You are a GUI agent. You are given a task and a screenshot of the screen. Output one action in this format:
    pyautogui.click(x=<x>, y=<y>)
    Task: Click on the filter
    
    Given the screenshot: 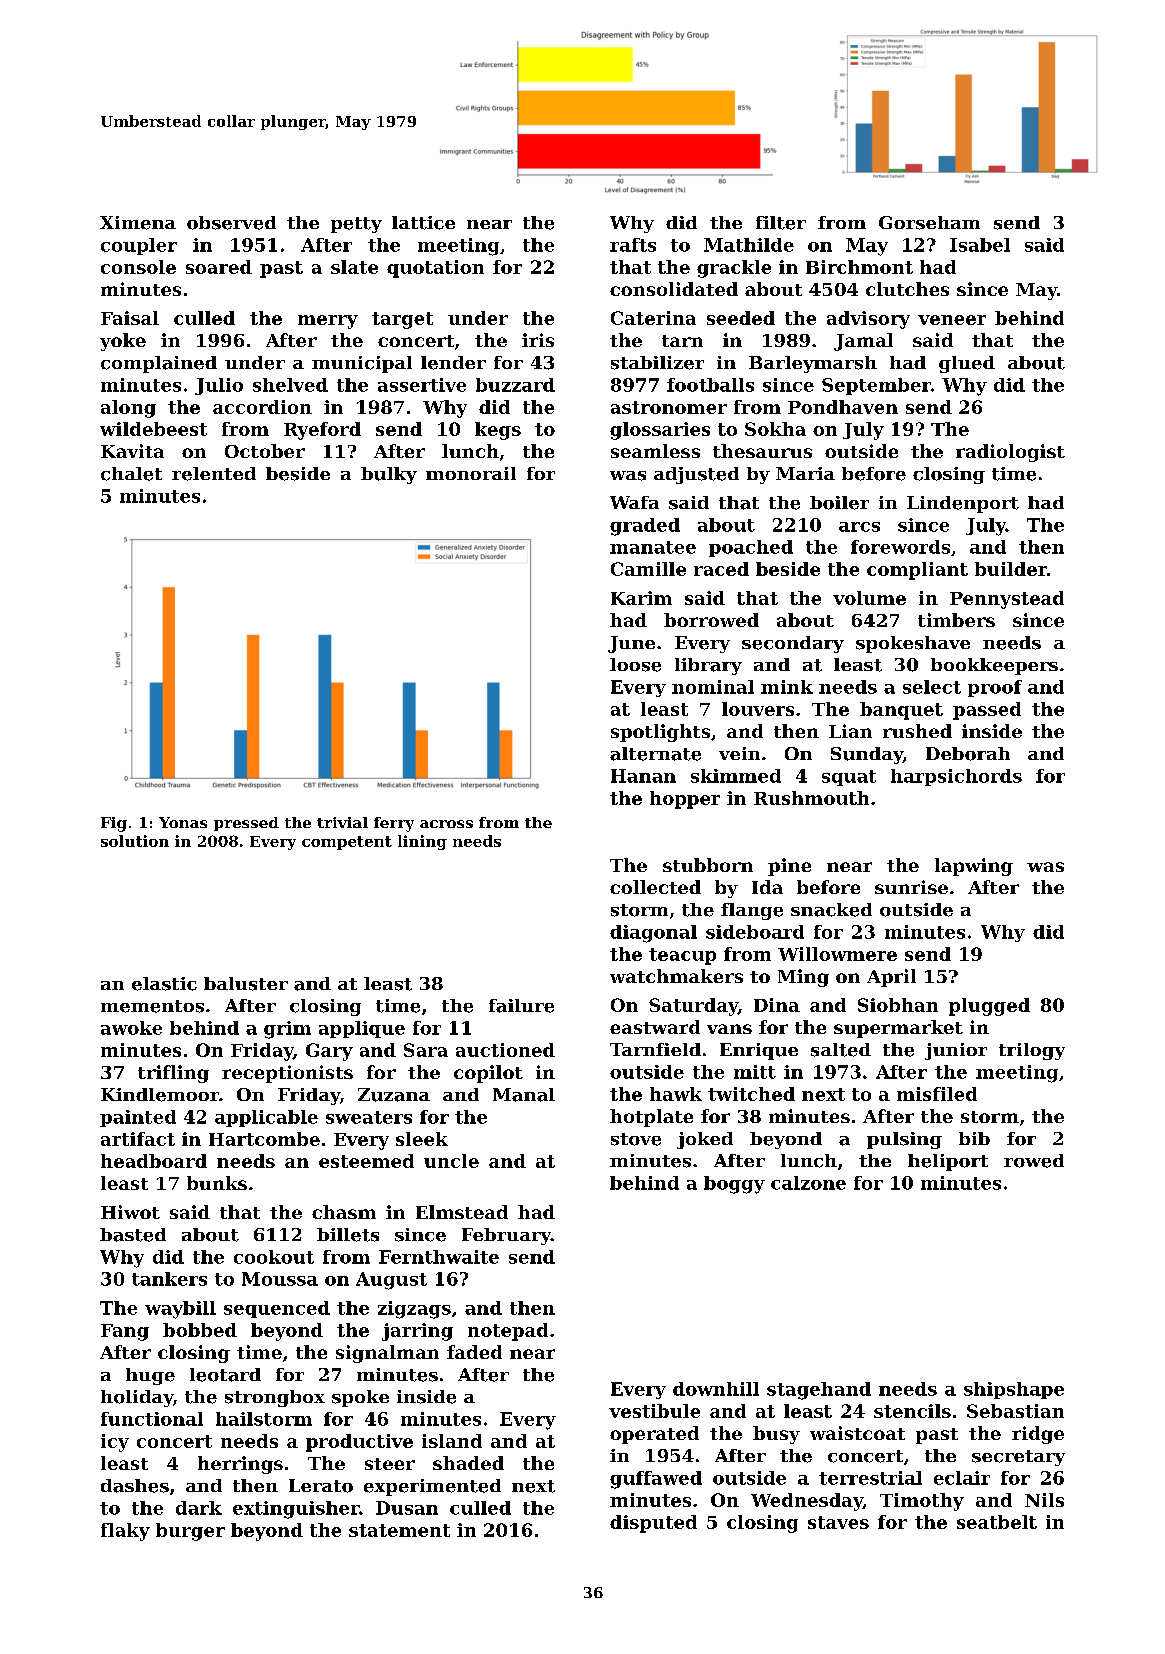 What is the action you would take?
    pyautogui.click(x=781, y=223)
